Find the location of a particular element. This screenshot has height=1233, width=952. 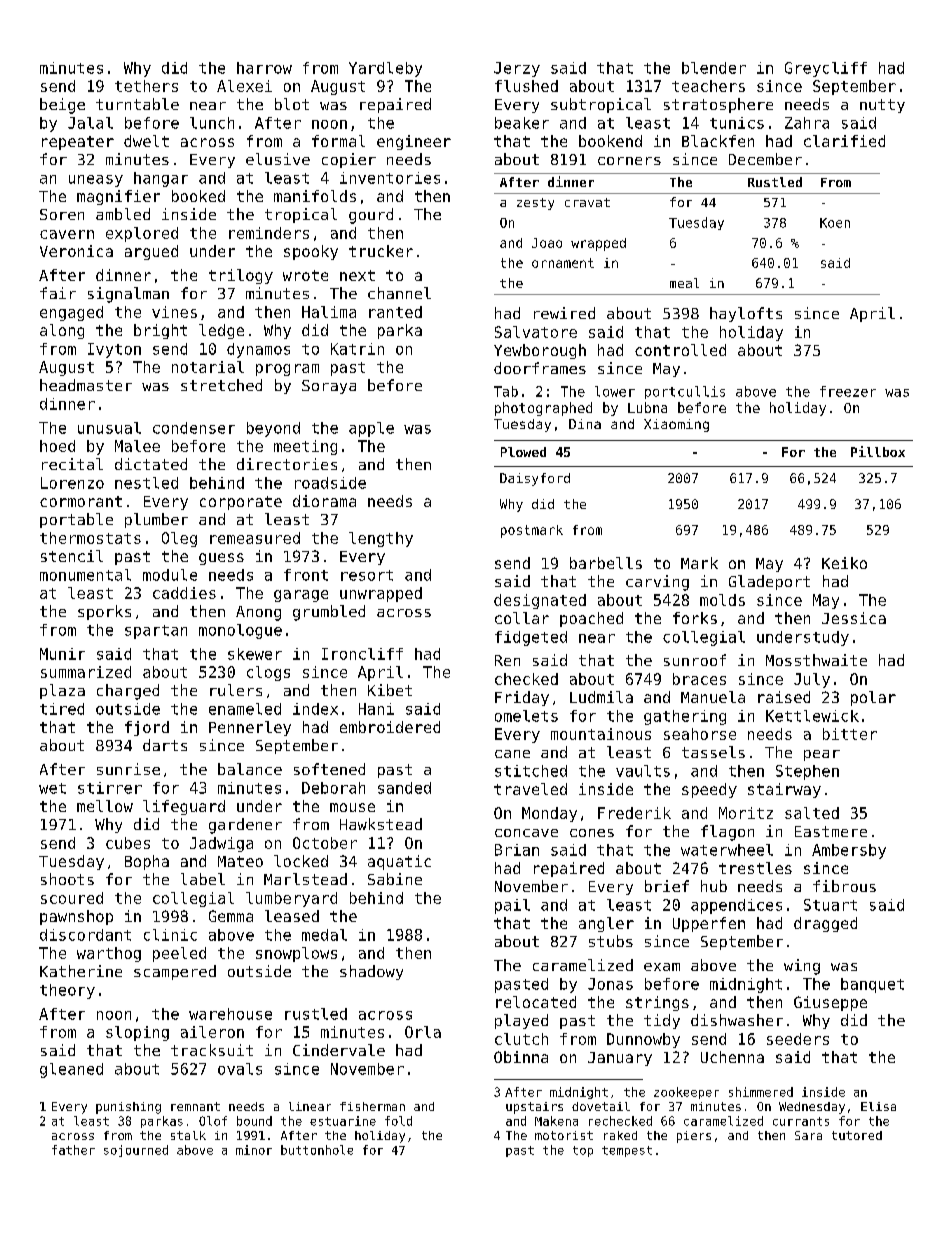

dwelt is located at coordinates (146, 141).
